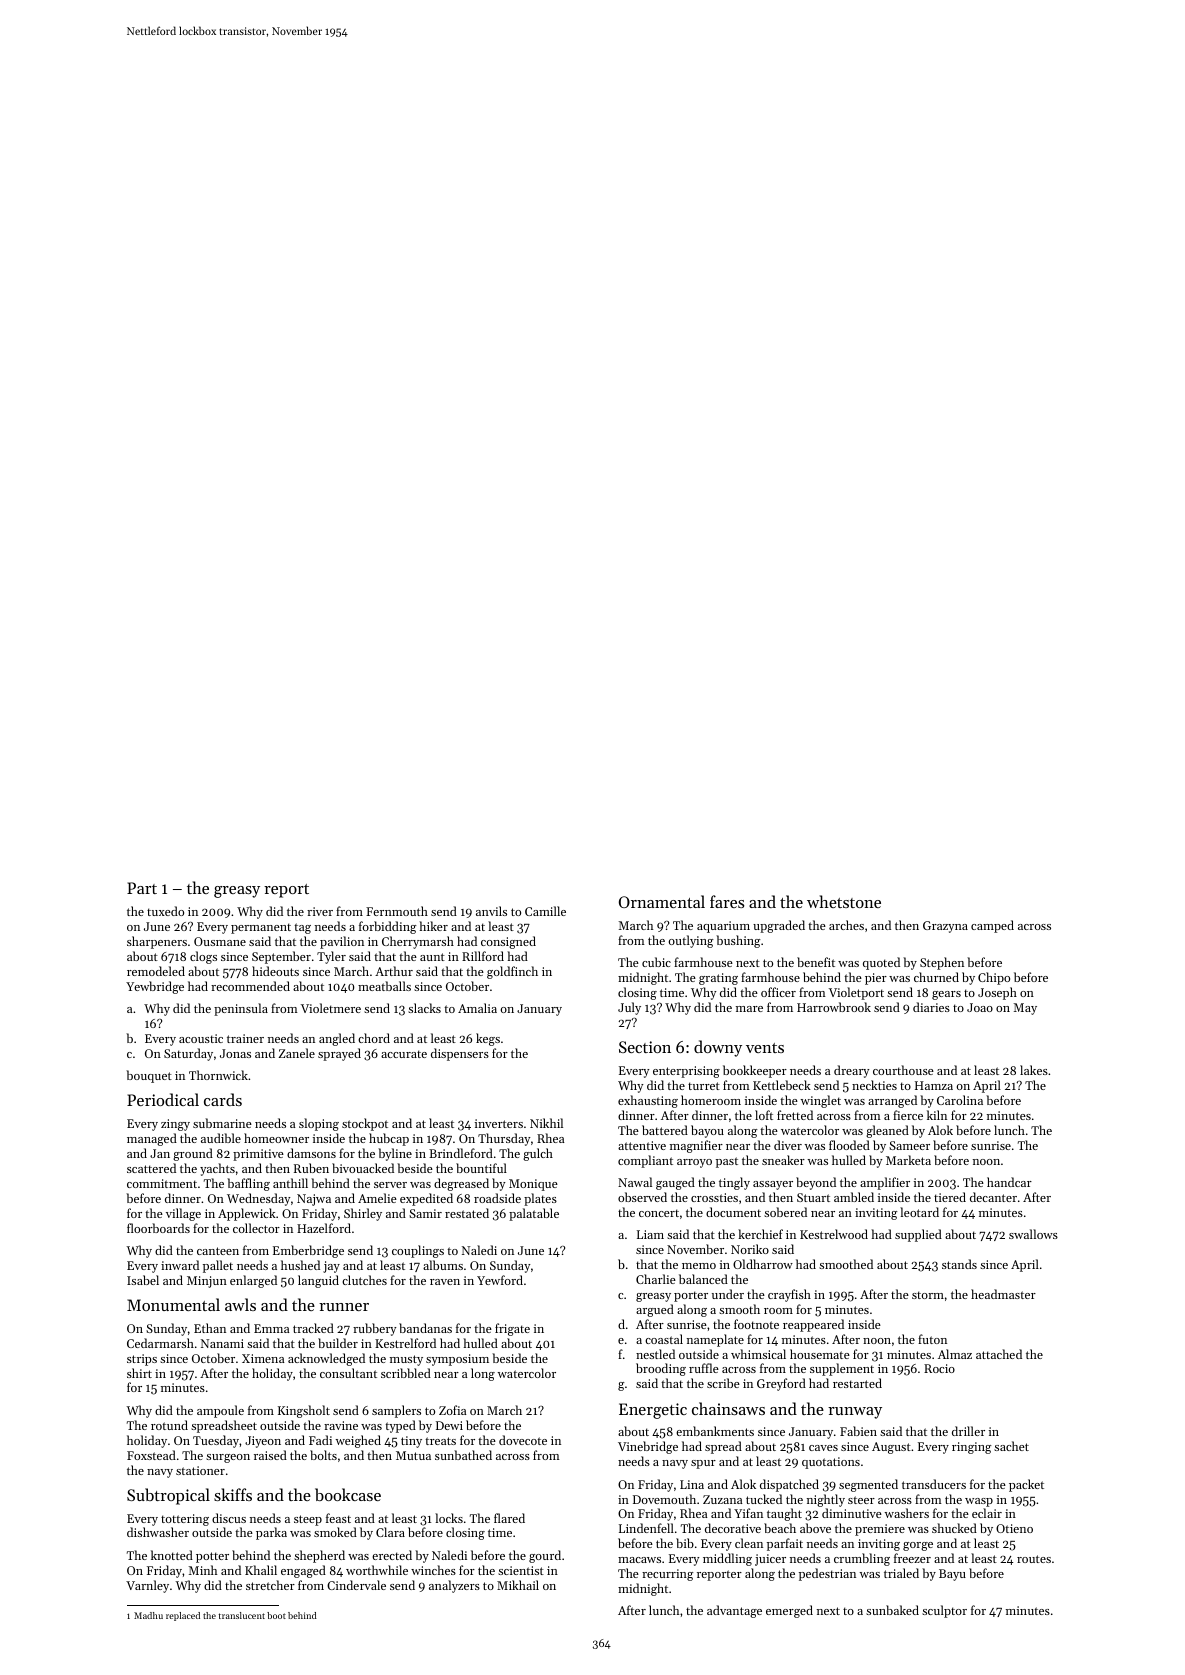 This page has height=1675, width=1185. I want to click on Zofia, so click(452, 1410).
